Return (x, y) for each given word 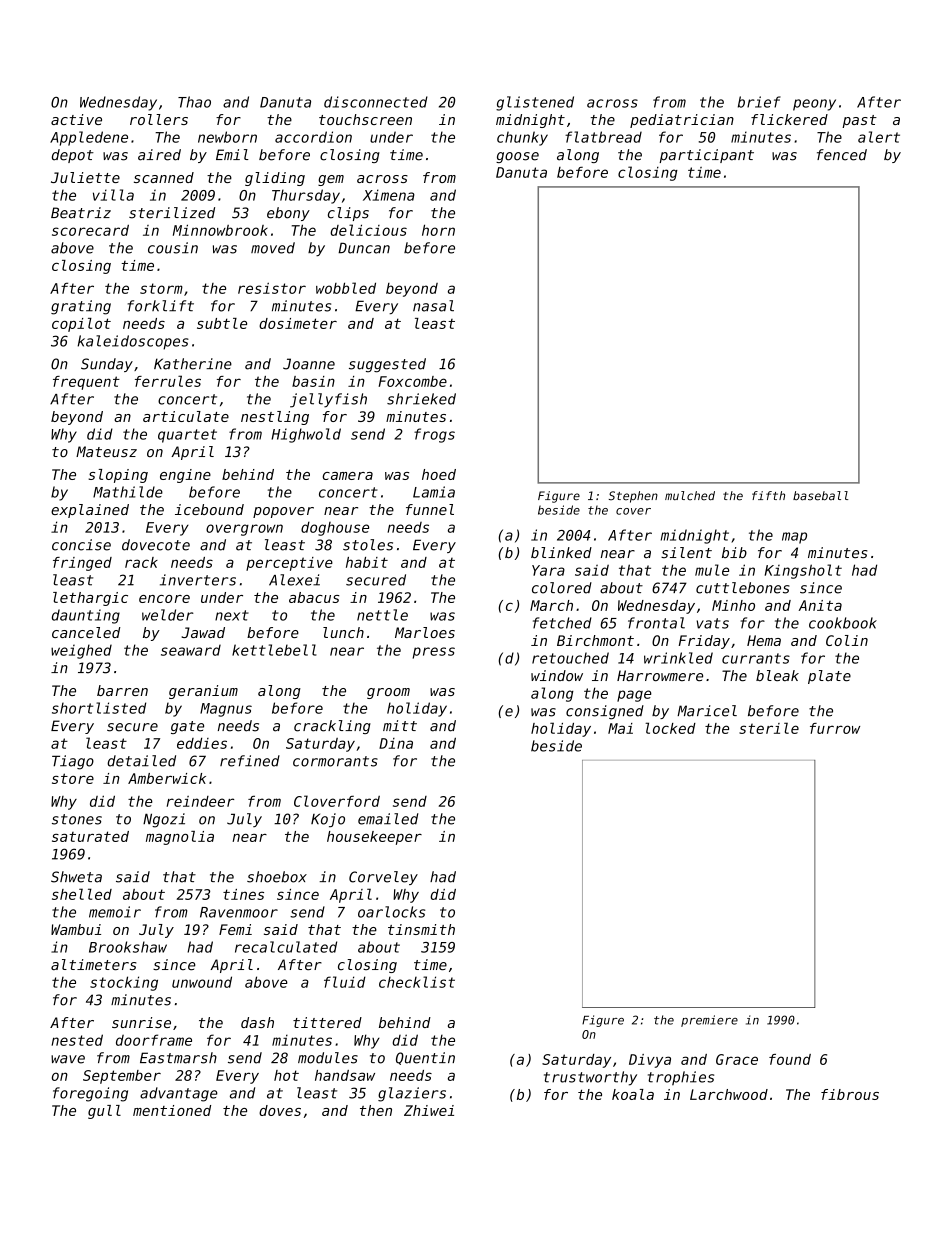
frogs (434, 435)
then (376, 1110)
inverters (198, 580)
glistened (535, 103)
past (859, 121)
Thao (194, 102)
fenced (842, 155)
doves (280, 1110)
